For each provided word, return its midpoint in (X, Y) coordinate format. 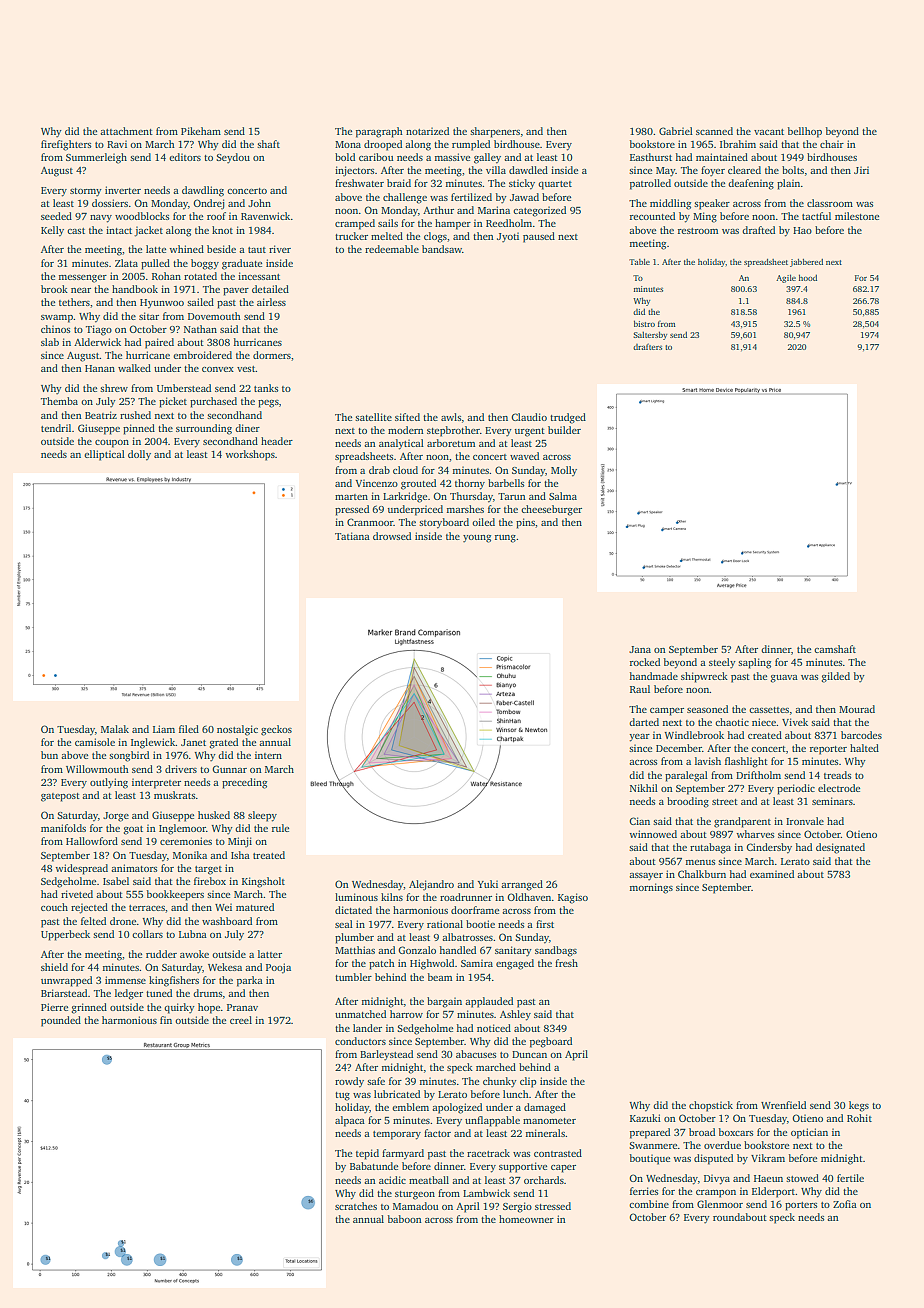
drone (123, 921)
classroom (830, 203)
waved (524, 456)
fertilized (471, 197)
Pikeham (201, 131)
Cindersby (769, 848)
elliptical (104, 455)
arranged (522, 885)
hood (808, 277)
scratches (356, 1206)
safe (376, 1081)
